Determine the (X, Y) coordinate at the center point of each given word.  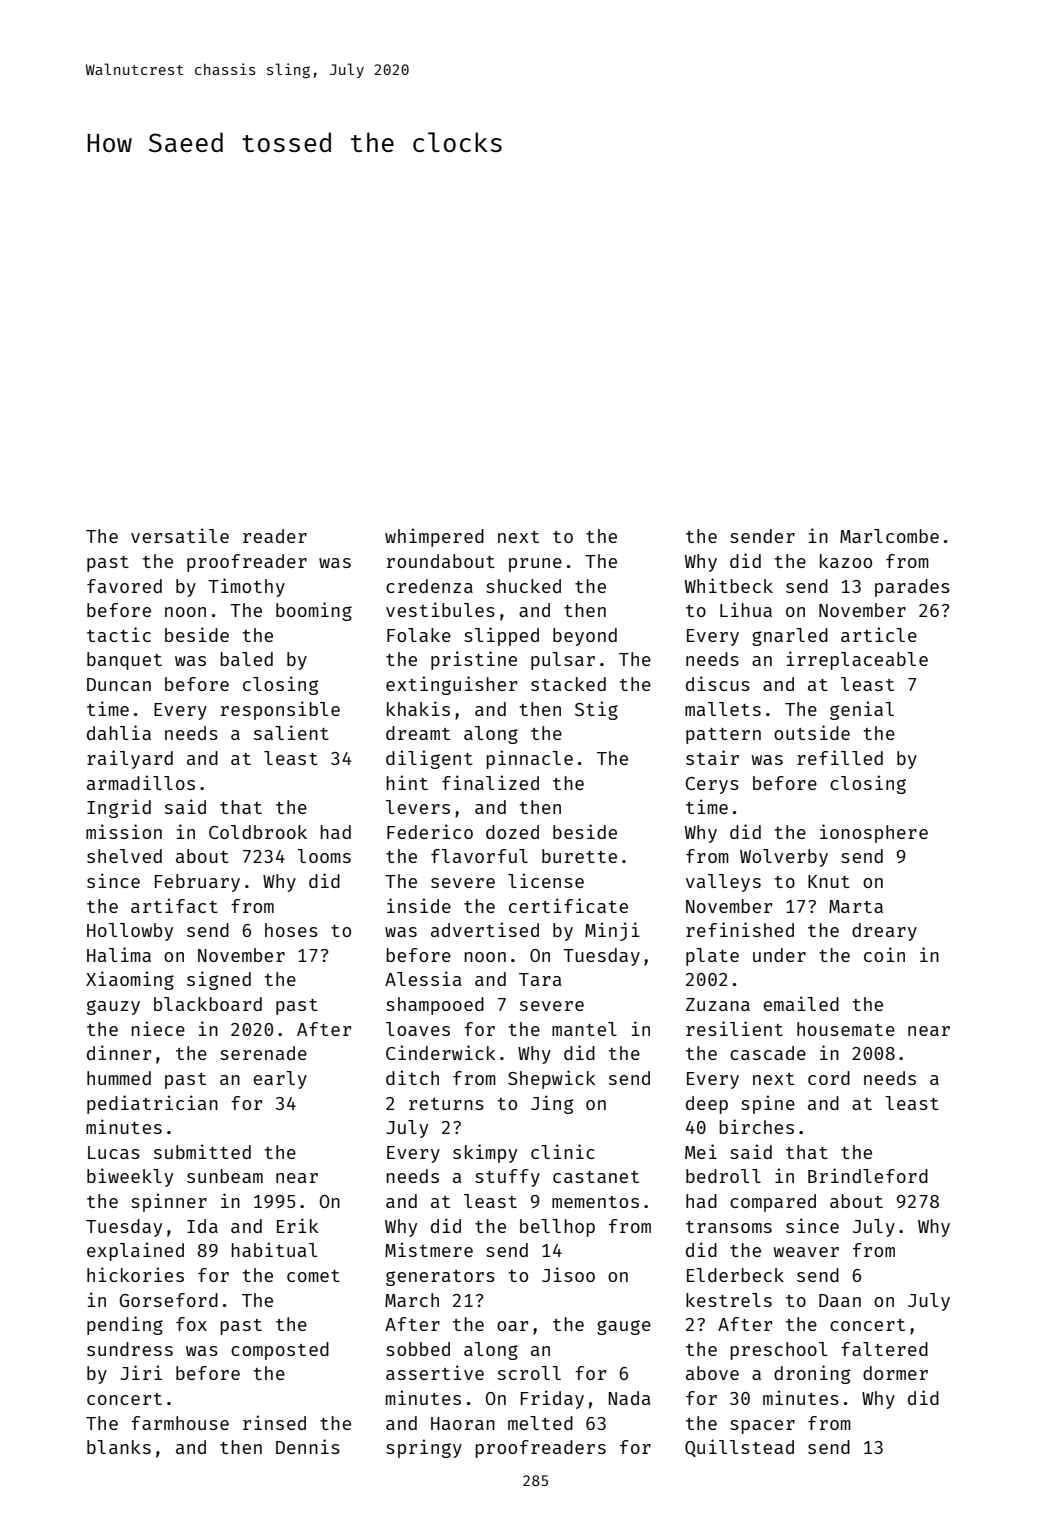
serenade (263, 1053)
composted (280, 1351)
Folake (419, 635)
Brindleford (868, 1175)
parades (912, 588)
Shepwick (551, 1079)
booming (314, 611)
